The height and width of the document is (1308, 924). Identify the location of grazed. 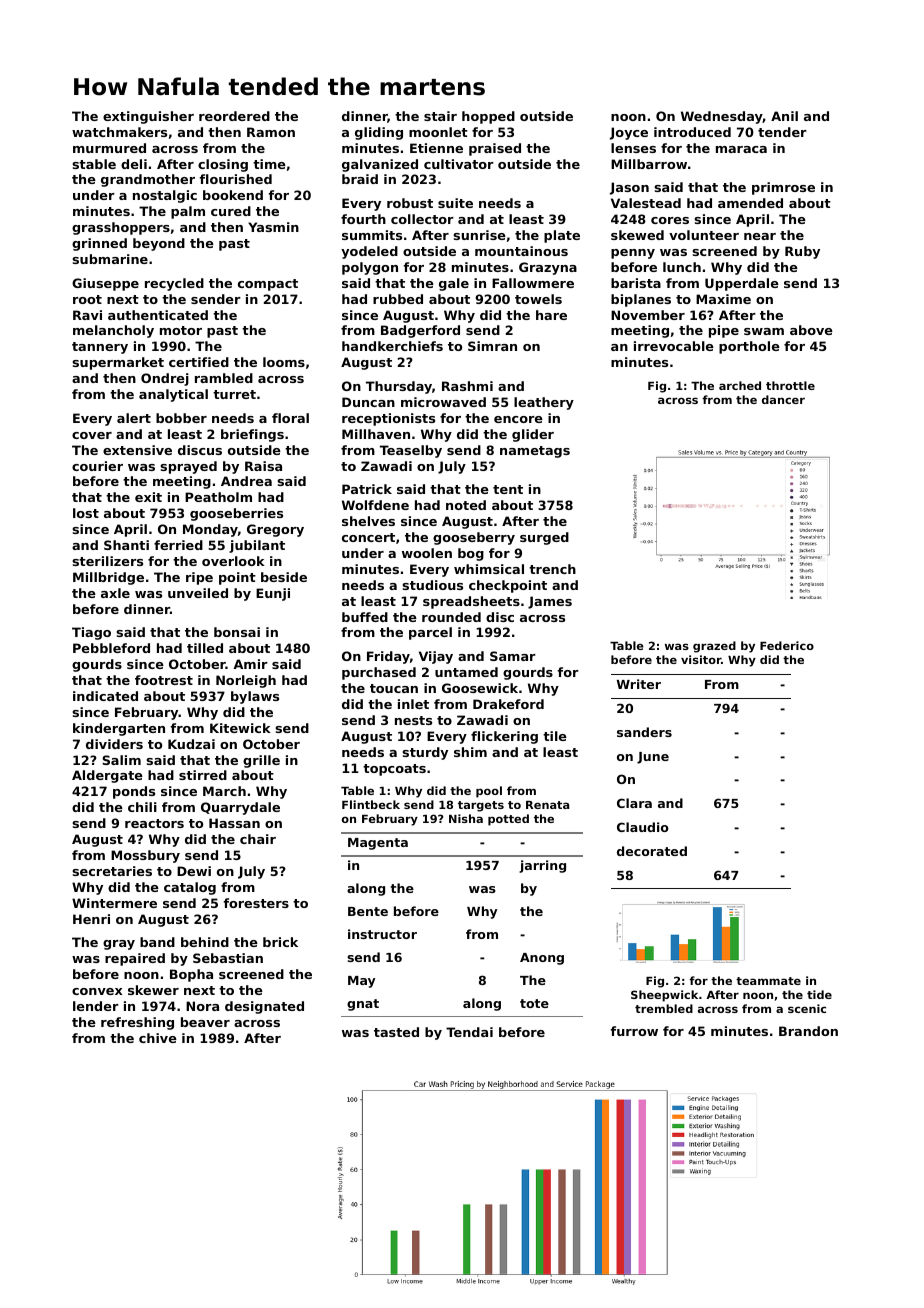
(714, 647).
